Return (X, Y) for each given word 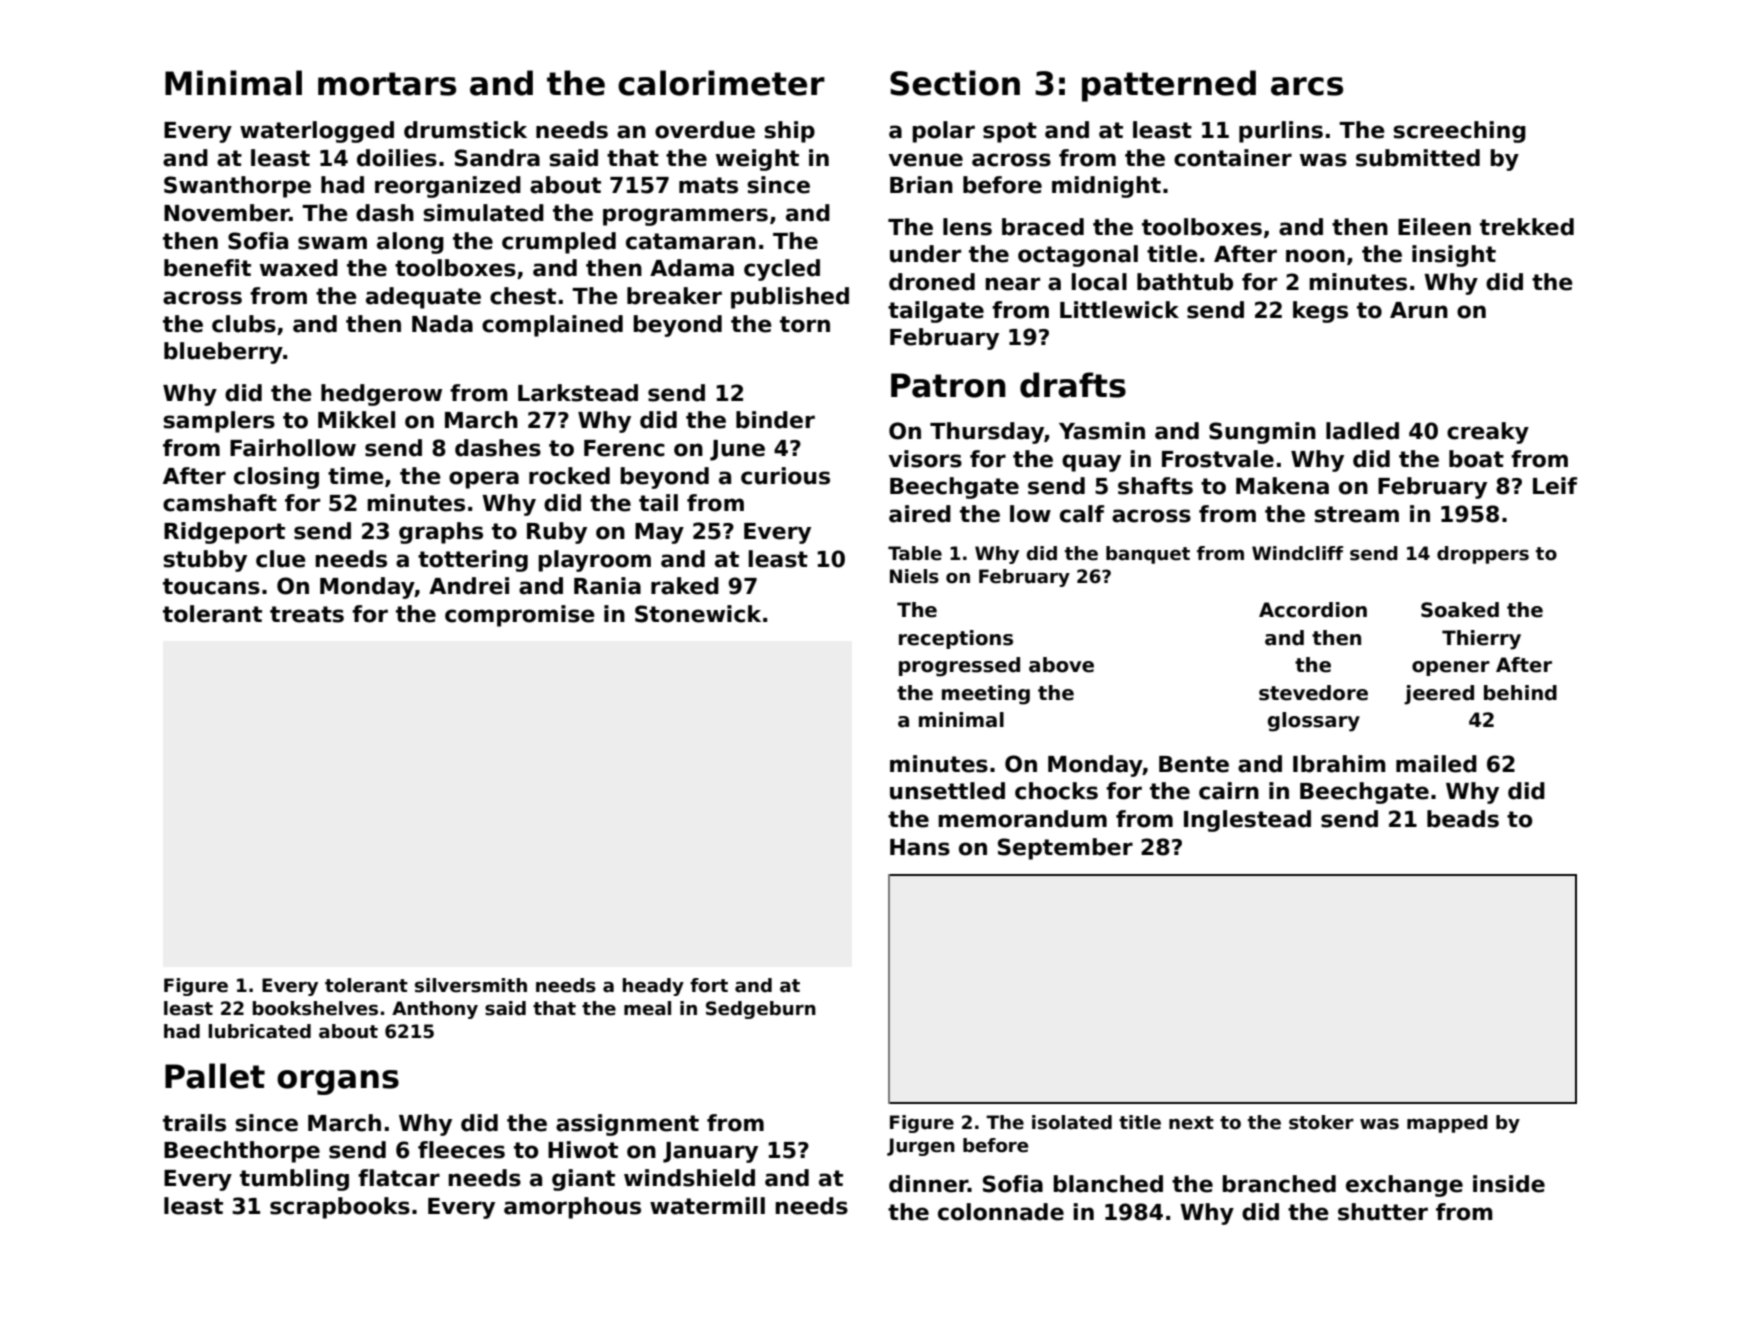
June (737, 450)
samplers (219, 422)
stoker (1321, 1122)
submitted (1418, 158)
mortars (387, 84)
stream (1356, 514)
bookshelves (315, 1008)
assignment (627, 1125)
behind (1520, 693)
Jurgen (921, 1147)
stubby (205, 561)
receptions (956, 639)
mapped (1447, 1124)
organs (338, 1082)
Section (955, 83)
